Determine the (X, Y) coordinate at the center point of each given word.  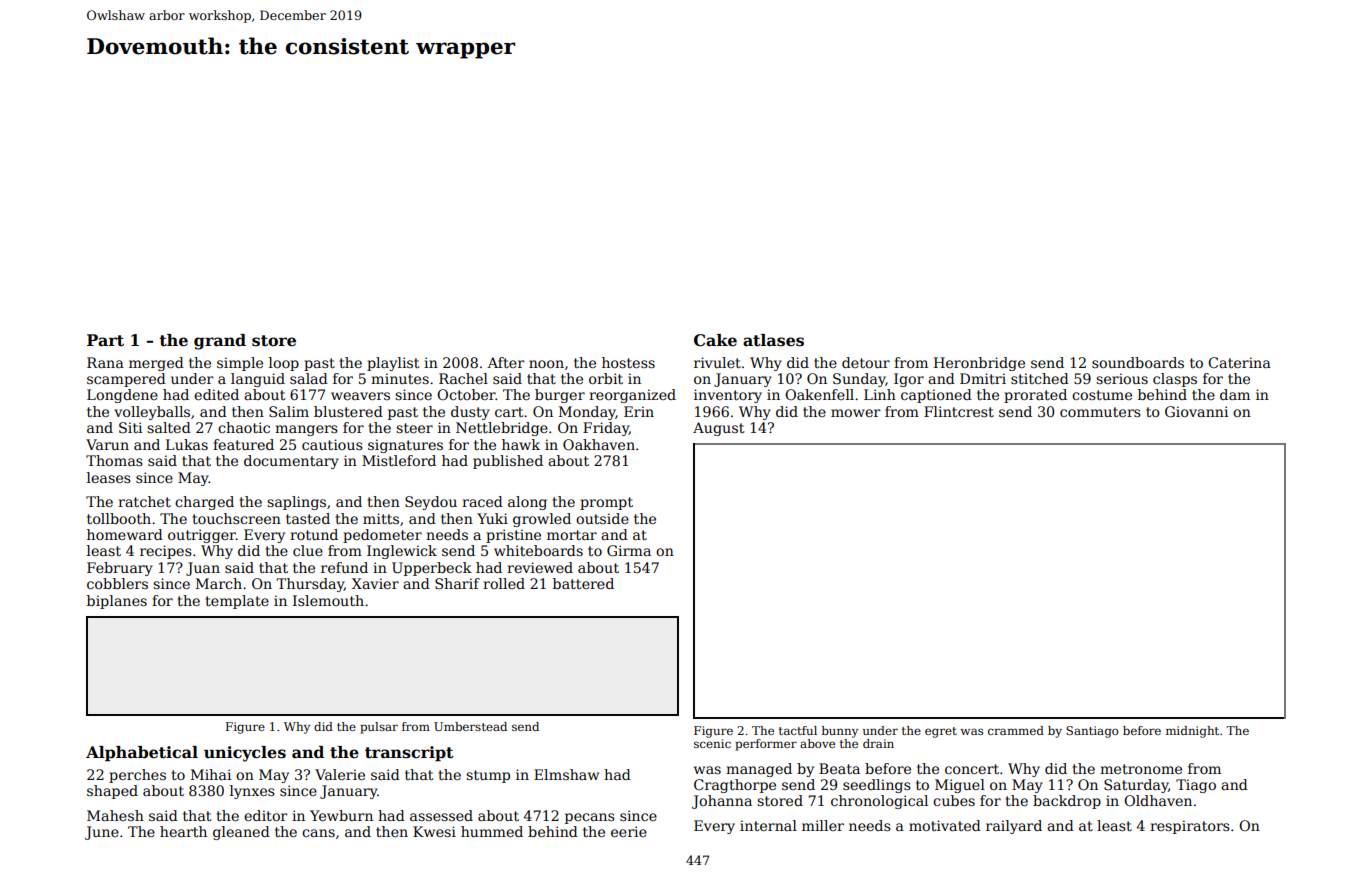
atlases (773, 340)
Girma (629, 550)
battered (583, 583)
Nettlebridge (502, 429)
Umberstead (470, 726)
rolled (504, 583)
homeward (125, 534)
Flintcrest (959, 411)
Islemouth (328, 600)
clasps (1175, 380)
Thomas (114, 460)
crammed (1016, 730)
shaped (112, 792)
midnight (1192, 732)
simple (240, 364)
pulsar (379, 728)
